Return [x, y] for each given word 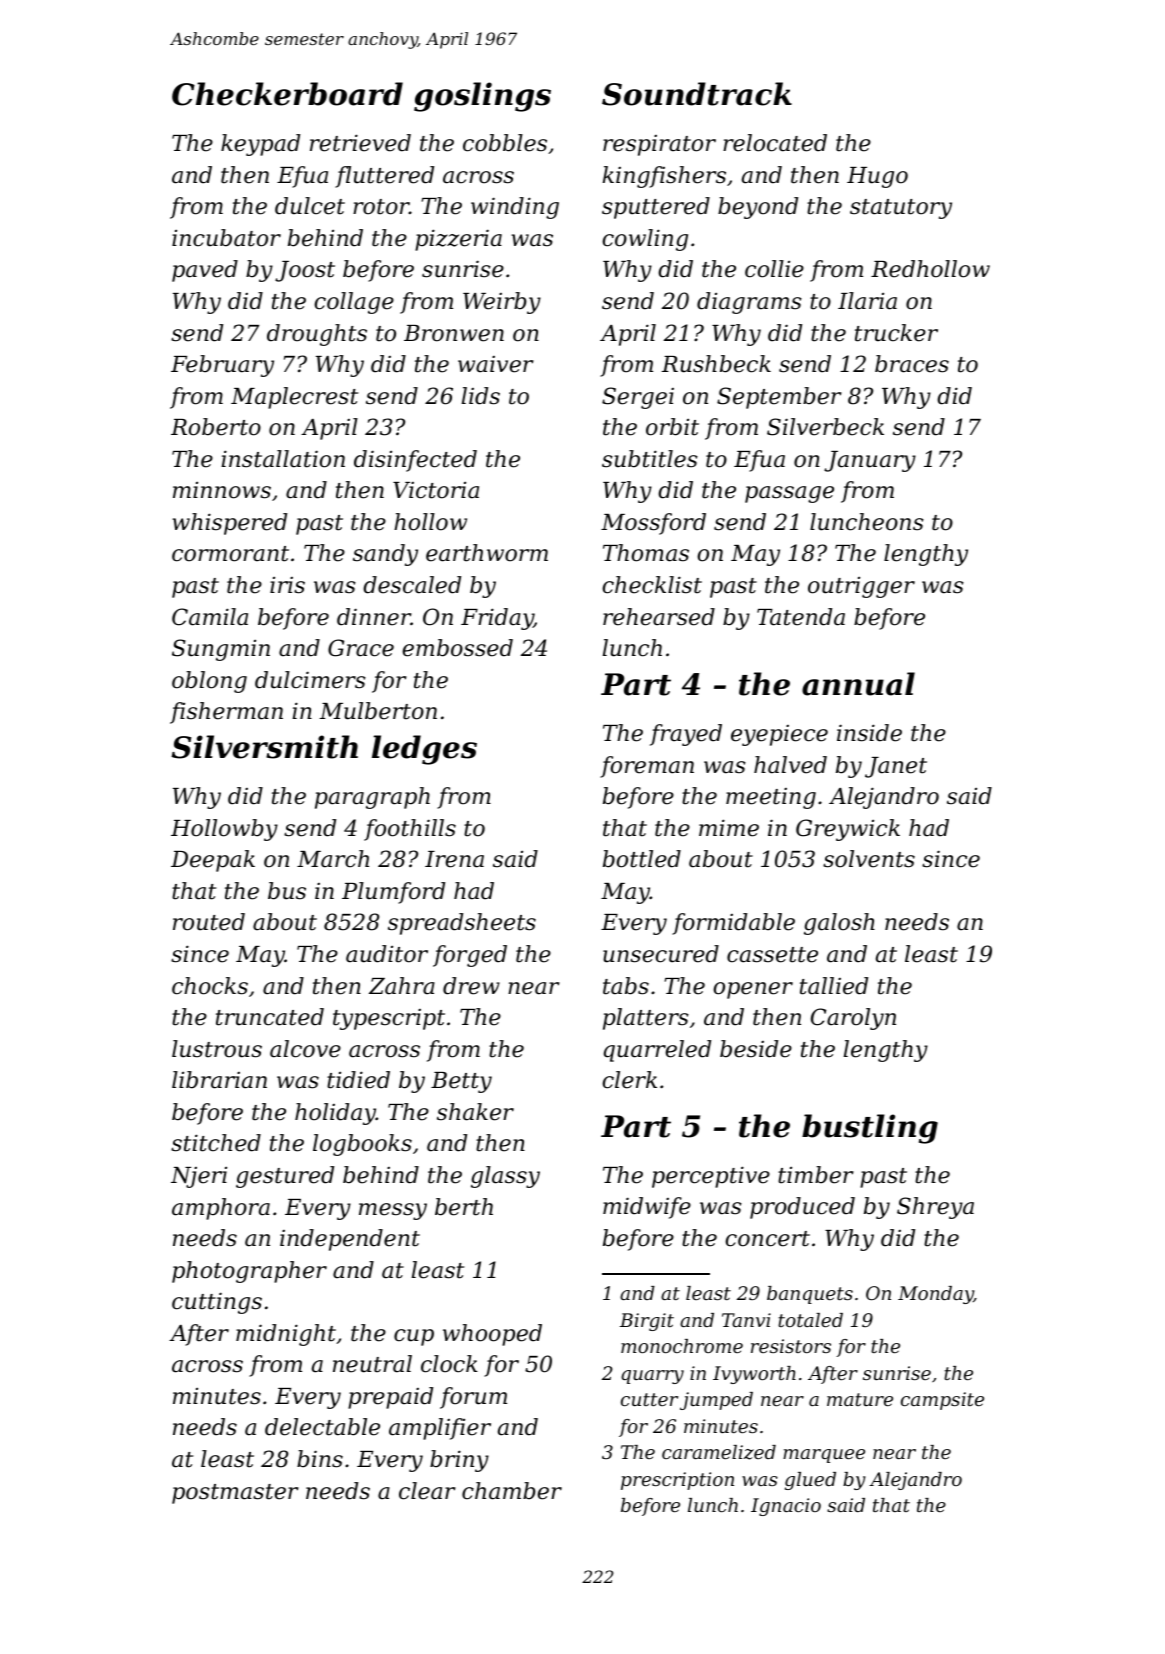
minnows [222, 490]
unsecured [661, 954]
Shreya [935, 1208]
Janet [896, 767]
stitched [216, 1143]
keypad [260, 145]
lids [481, 396]
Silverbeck [825, 427]
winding [515, 208]
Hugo [877, 177]
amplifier [440, 1429]
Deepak [213, 861]
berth [464, 1207]
